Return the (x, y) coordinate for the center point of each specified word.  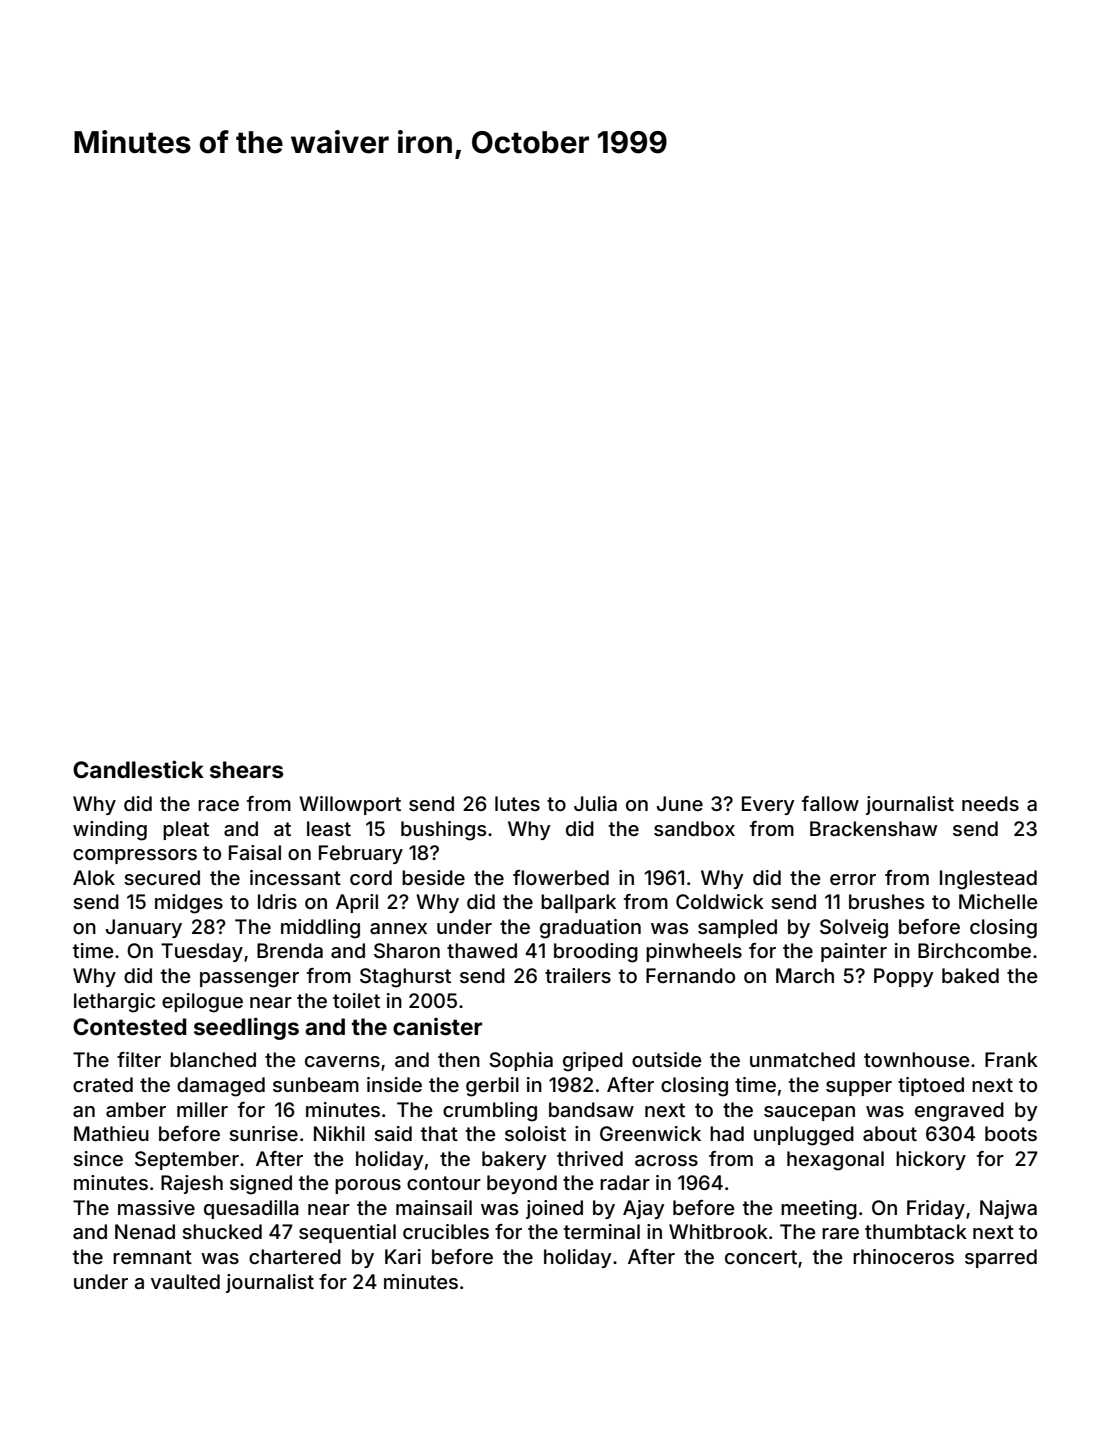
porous (368, 1186)
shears (246, 770)
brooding (596, 953)
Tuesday (202, 952)
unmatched (802, 1059)
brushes (886, 901)
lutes (517, 803)
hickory (931, 1160)
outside (667, 1059)
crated (103, 1085)
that (439, 1133)
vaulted (185, 1282)
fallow (830, 803)
